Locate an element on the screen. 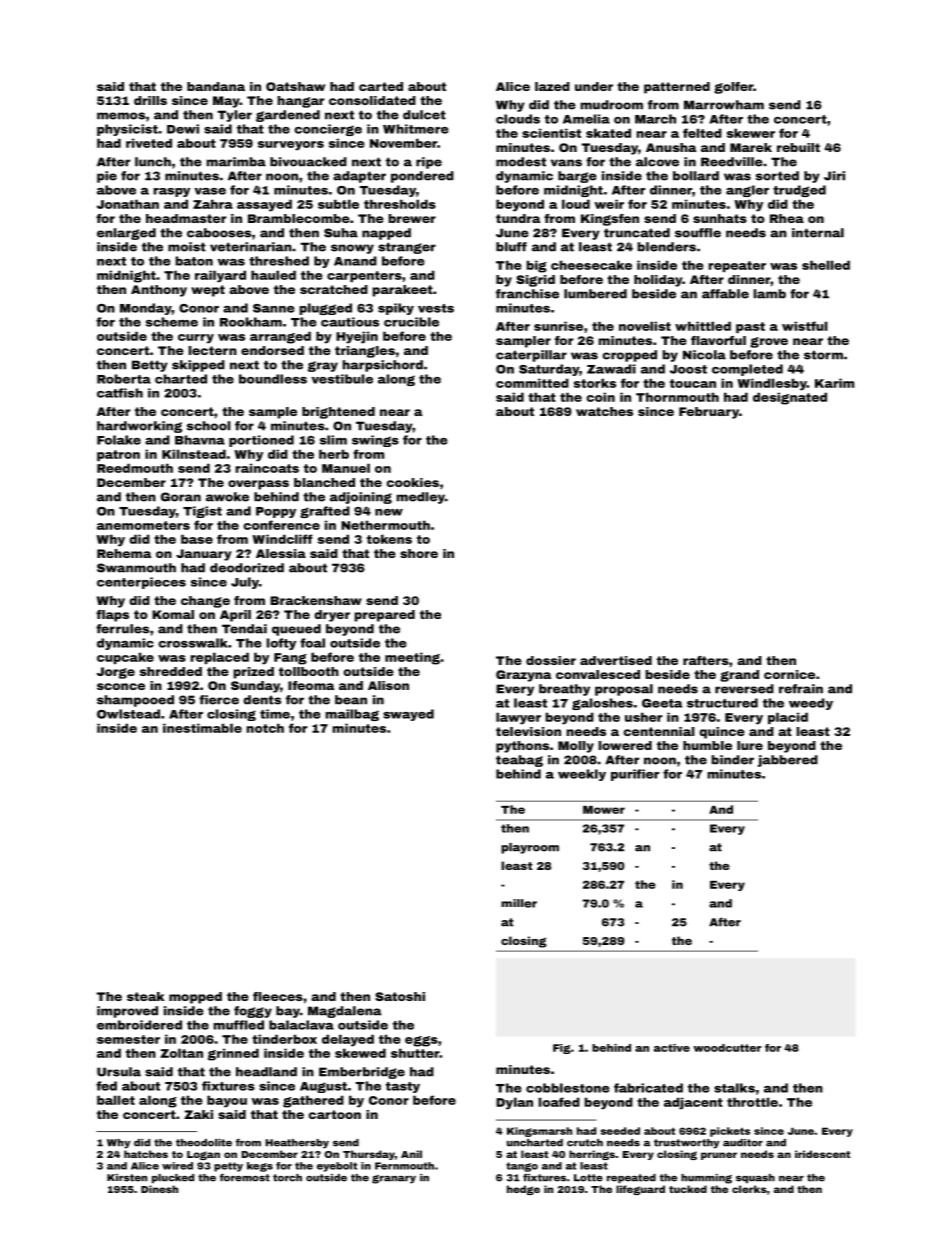 This screenshot has height=1233, width=952. consolidated is located at coordinates (372, 100).
